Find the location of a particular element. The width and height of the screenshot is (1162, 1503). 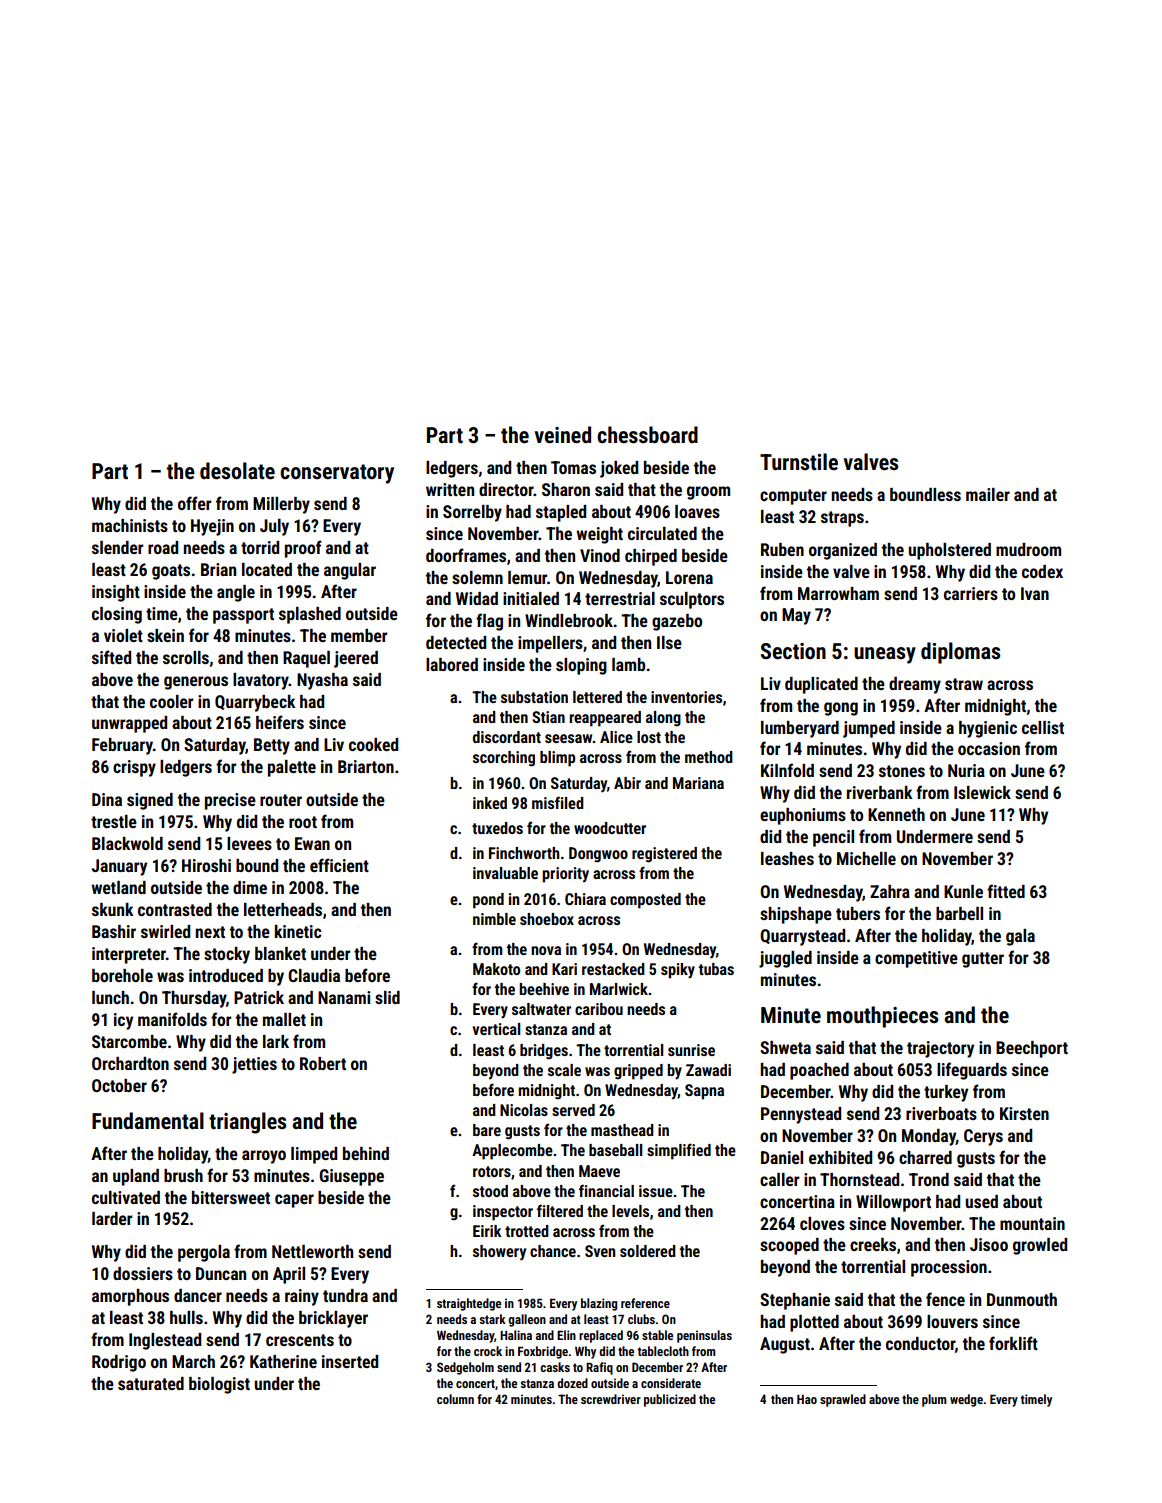

levees is located at coordinates (249, 843).
